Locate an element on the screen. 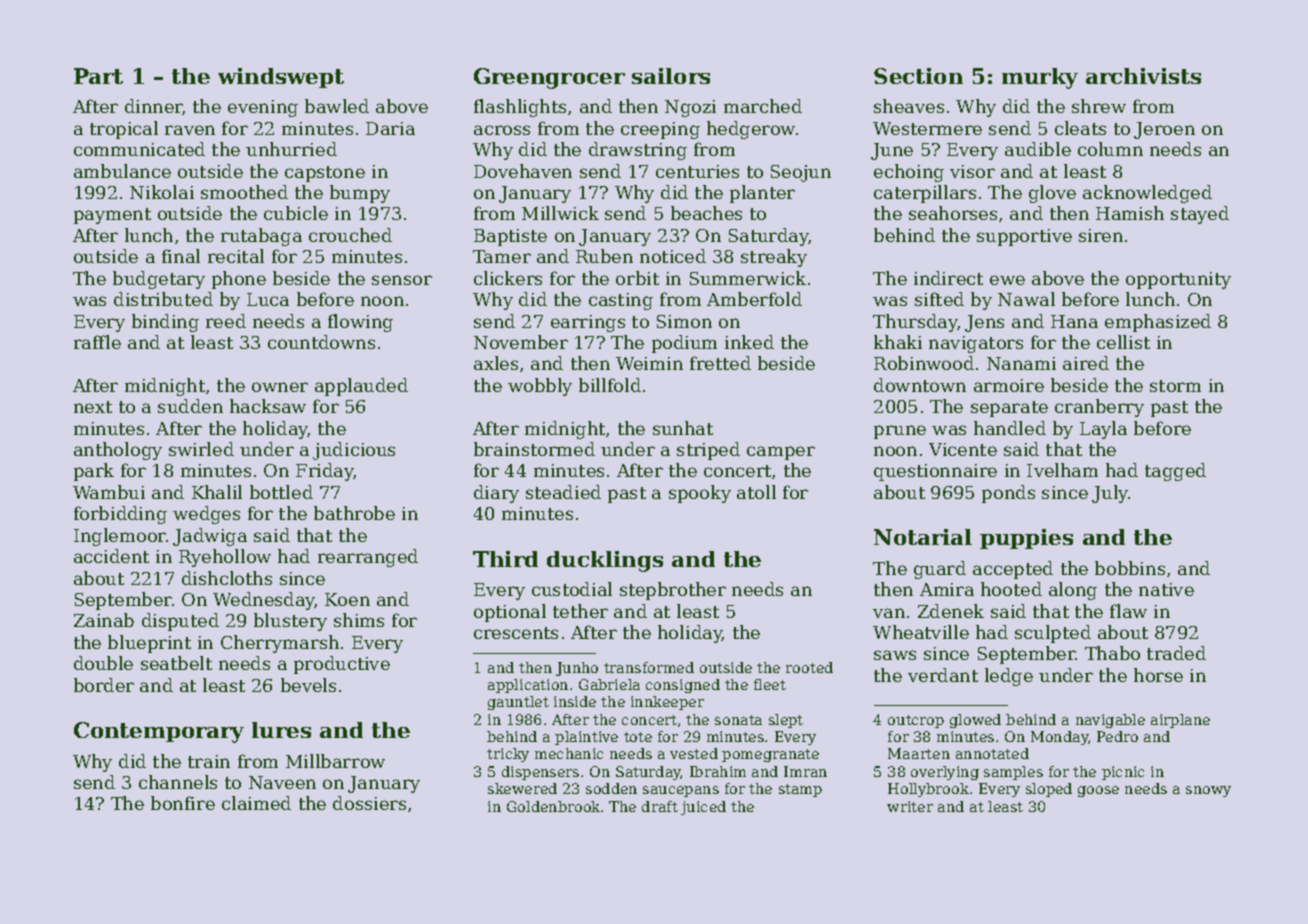 The image size is (1308, 924). budgetary is located at coordinates (159, 280).
